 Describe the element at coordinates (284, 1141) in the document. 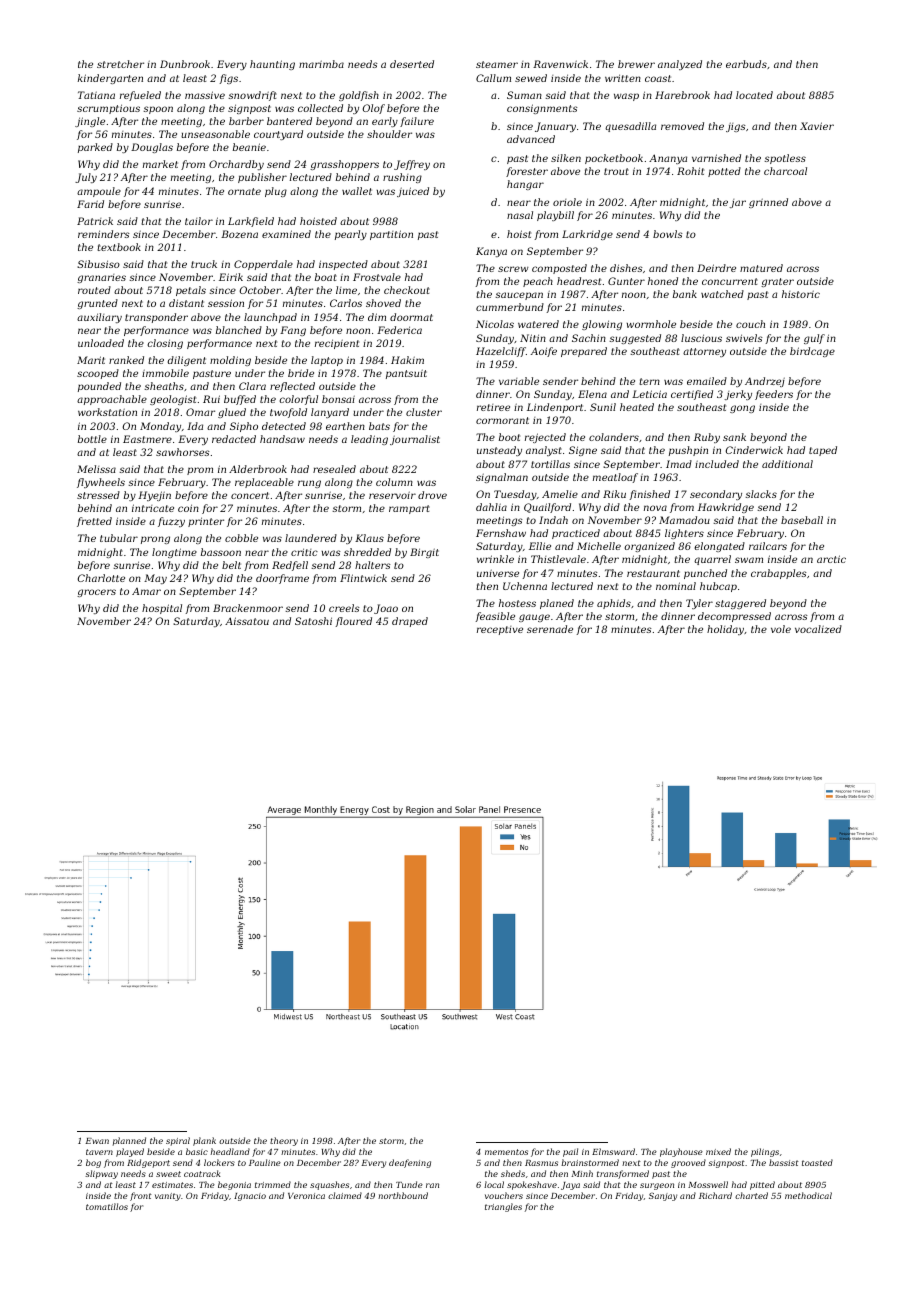

I see `theory` at that location.
